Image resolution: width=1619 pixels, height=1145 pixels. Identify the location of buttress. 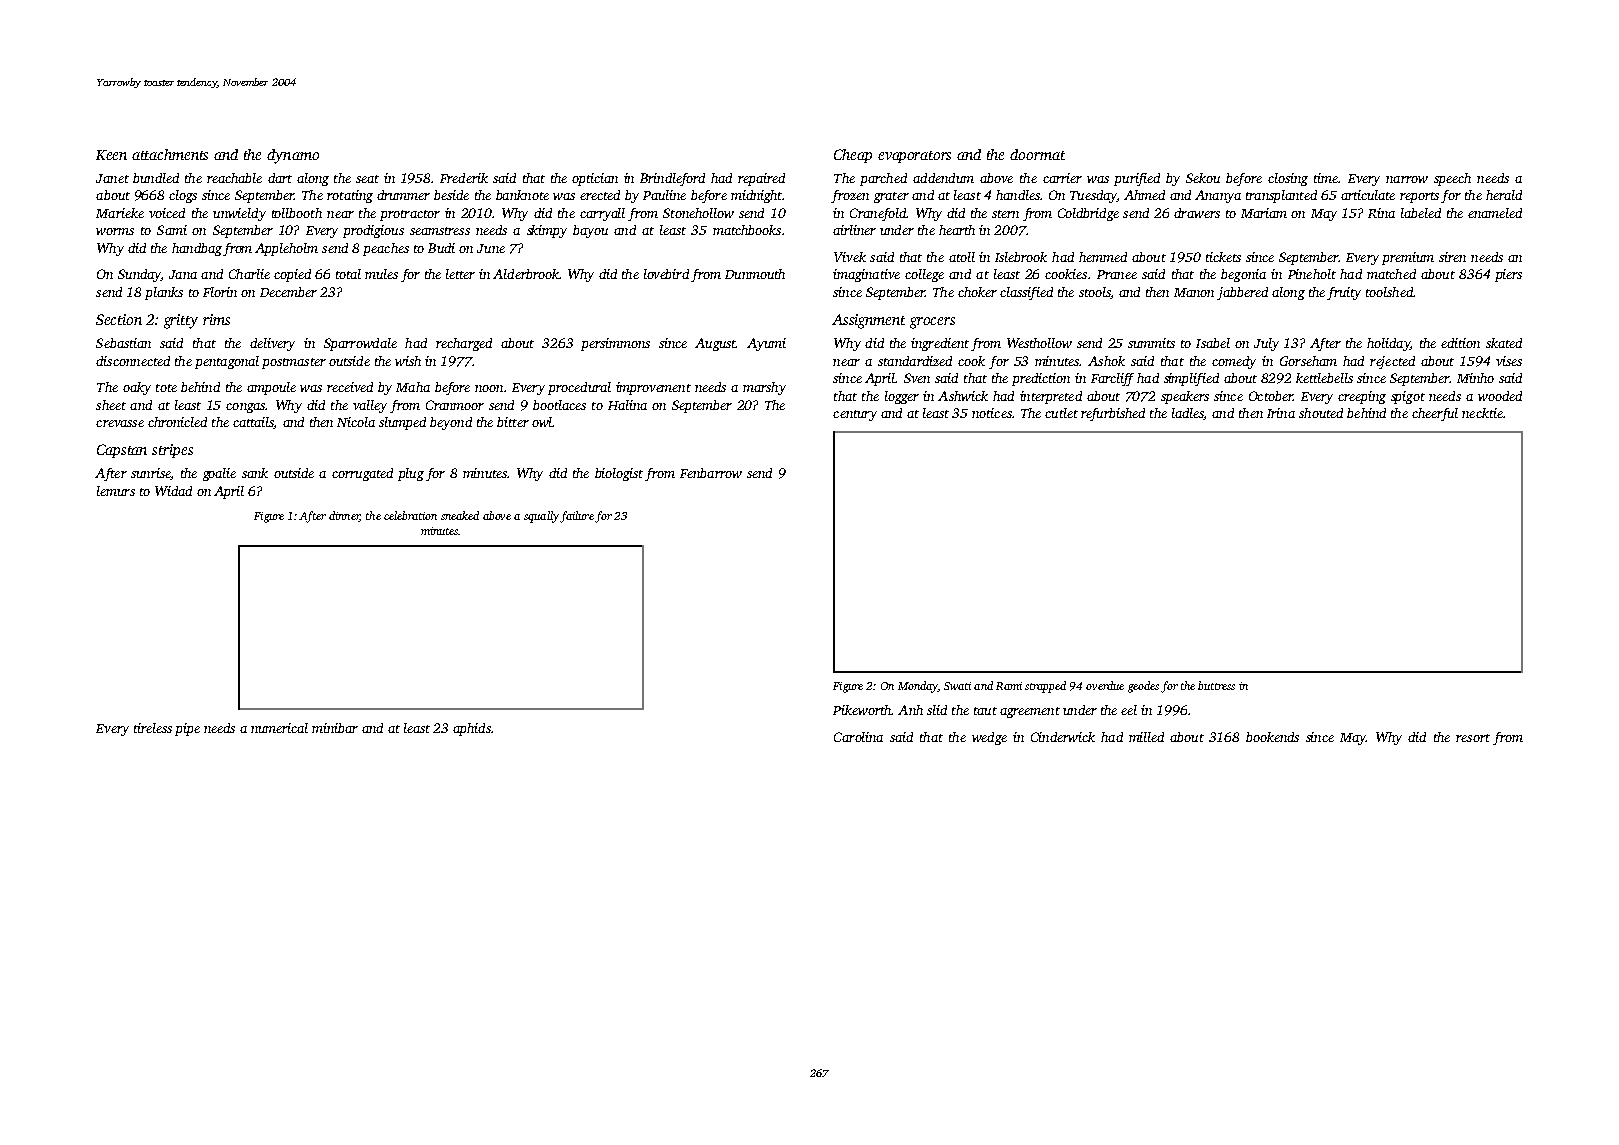
(1216, 685).
